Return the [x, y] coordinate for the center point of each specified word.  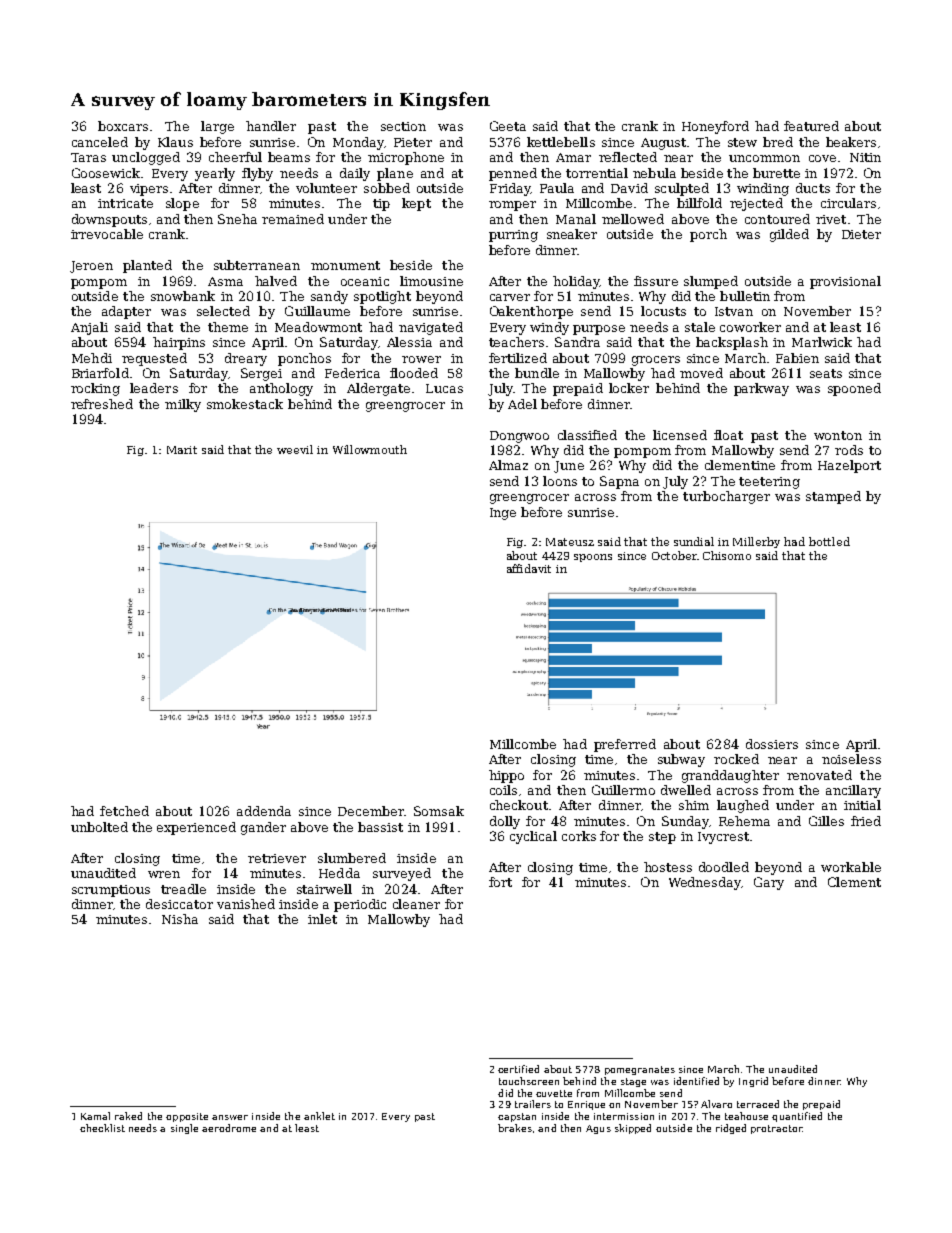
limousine [431, 281]
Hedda [339, 873]
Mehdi [92, 358]
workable [851, 867]
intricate [125, 203]
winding [763, 189]
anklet [319, 1116]
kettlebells [561, 142]
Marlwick [822, 342]
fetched [124, 811]
